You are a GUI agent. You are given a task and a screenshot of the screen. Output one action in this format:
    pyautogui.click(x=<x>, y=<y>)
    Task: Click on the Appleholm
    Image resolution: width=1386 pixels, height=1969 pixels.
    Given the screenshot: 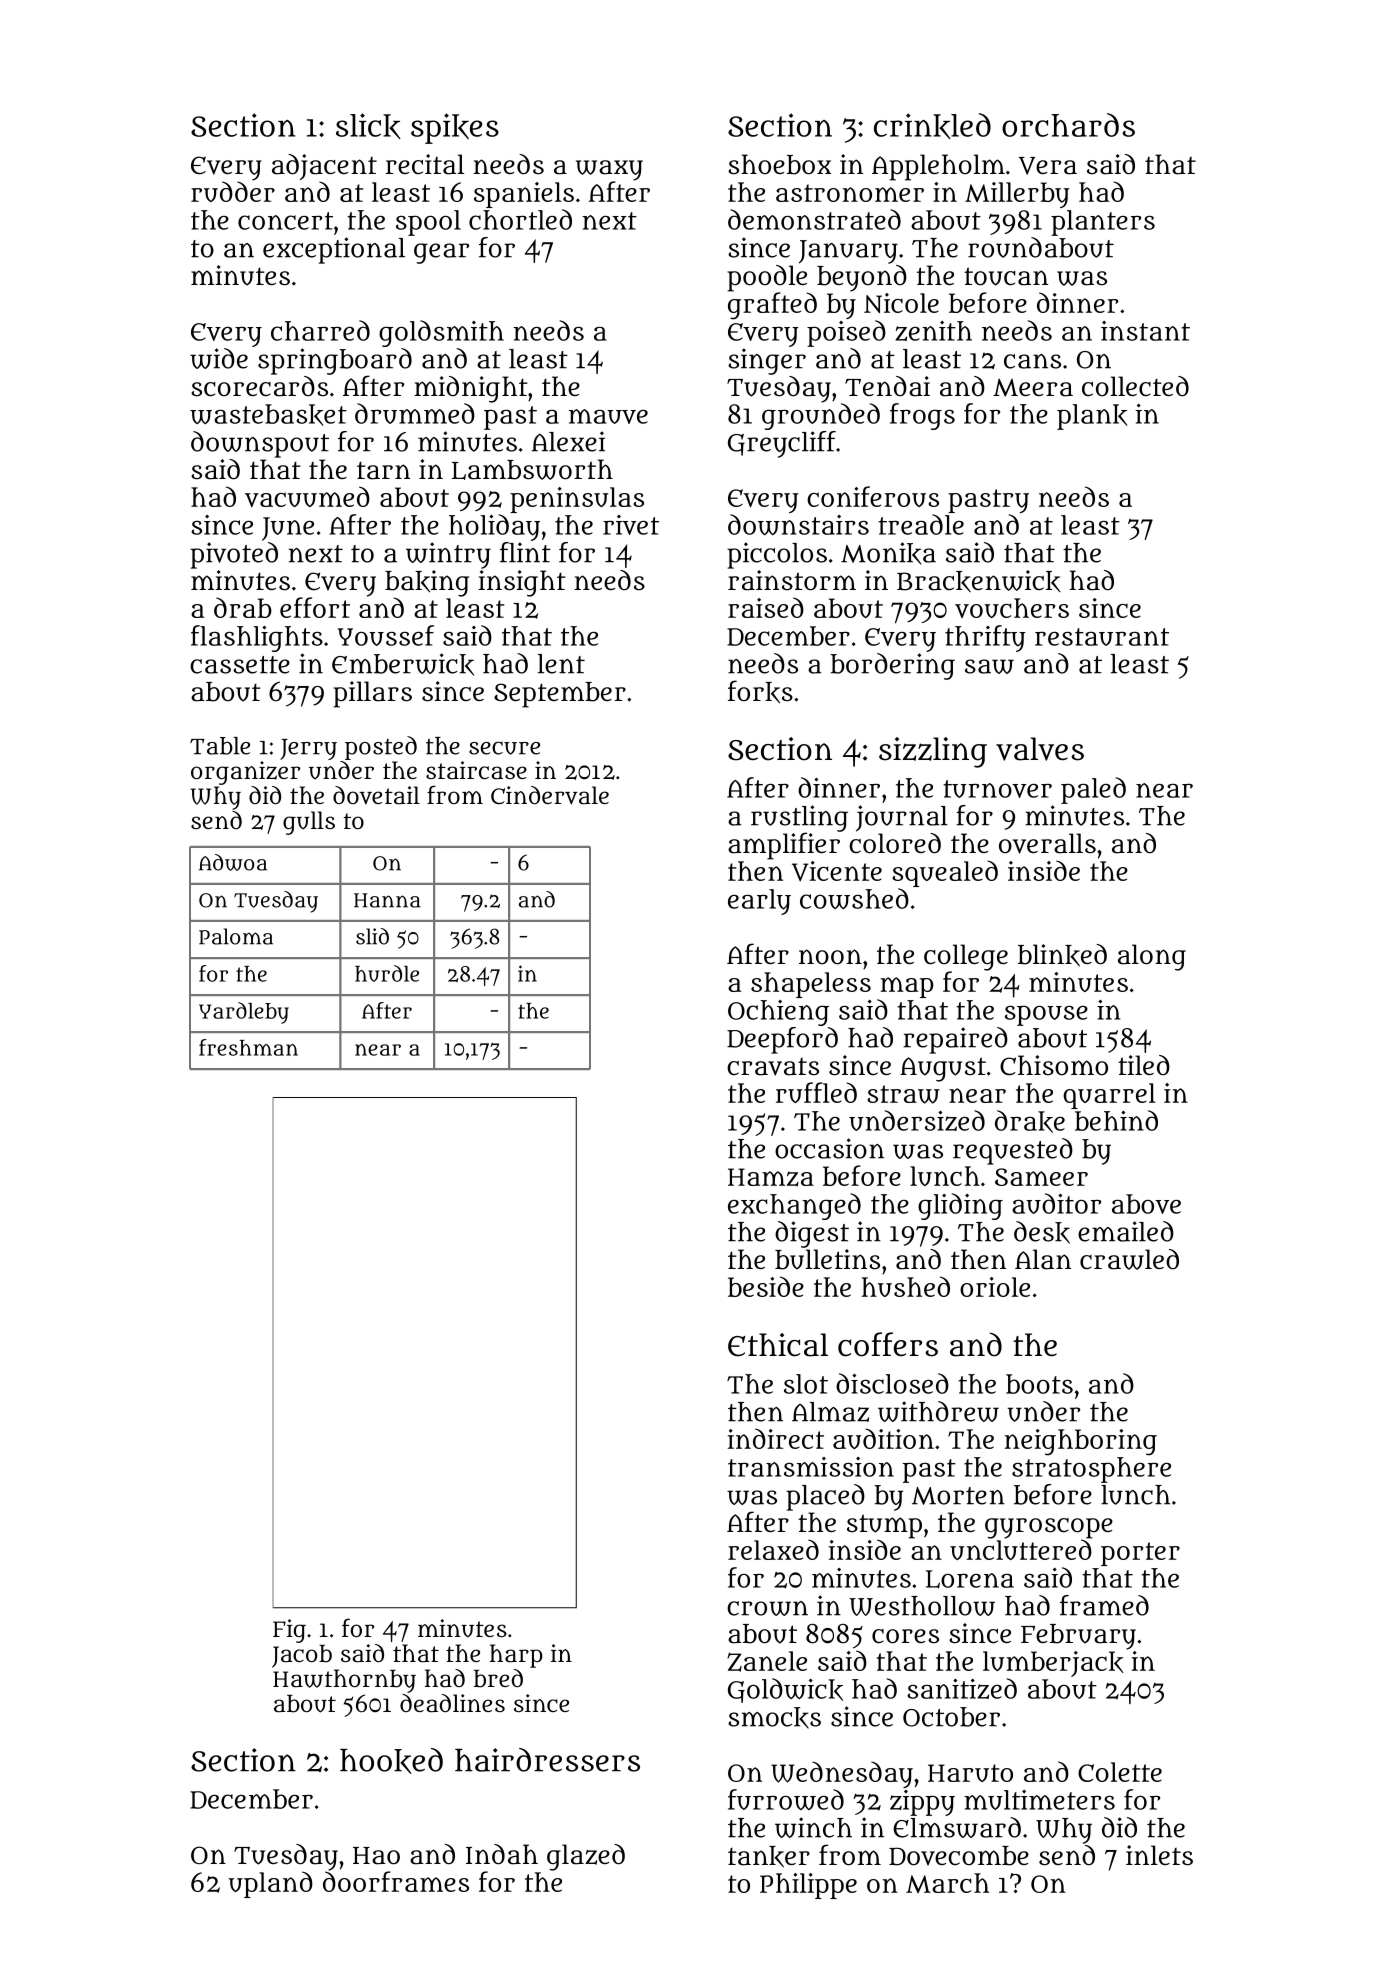 What is the action you would take?
    pyautogui.click(x=938, y=167)
